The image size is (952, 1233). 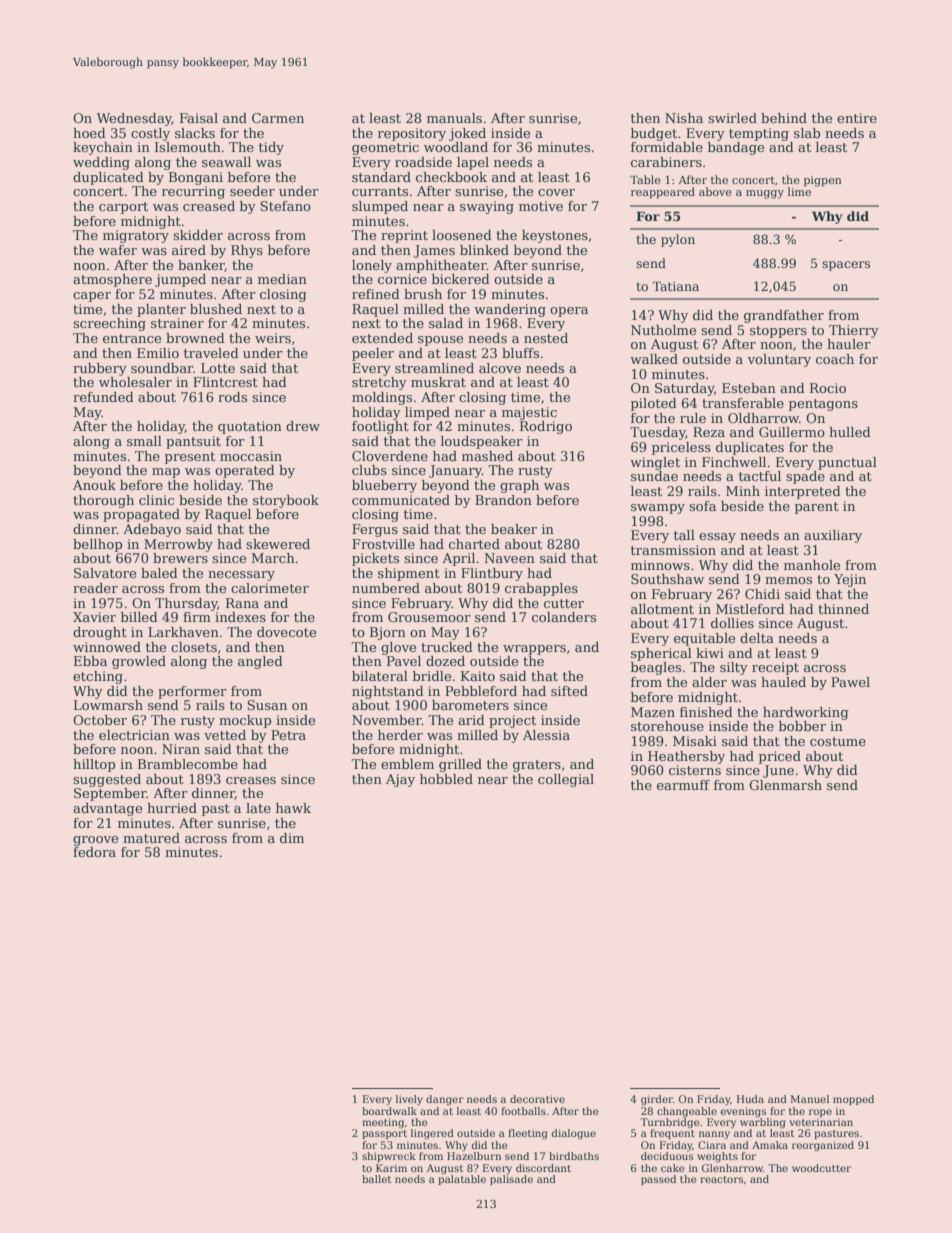 What do you see at coordinates (377, 1179) in the page?
I see `ballet` at bounding box center [377, 1179].
